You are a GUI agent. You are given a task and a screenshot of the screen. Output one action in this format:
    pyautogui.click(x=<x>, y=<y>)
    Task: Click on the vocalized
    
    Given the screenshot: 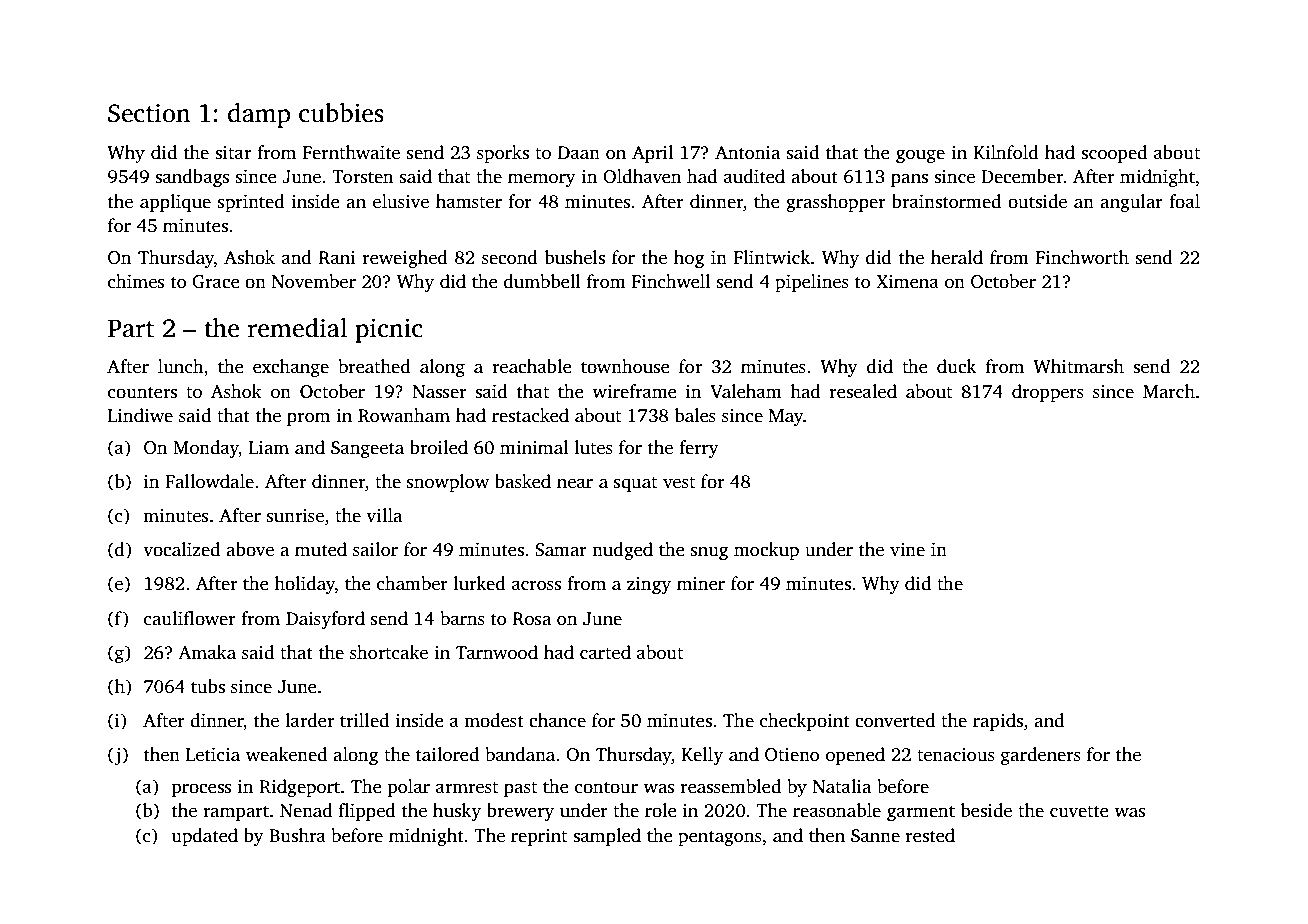 What is the action you would take?
    pyautogui.click(x=181, y=549)
